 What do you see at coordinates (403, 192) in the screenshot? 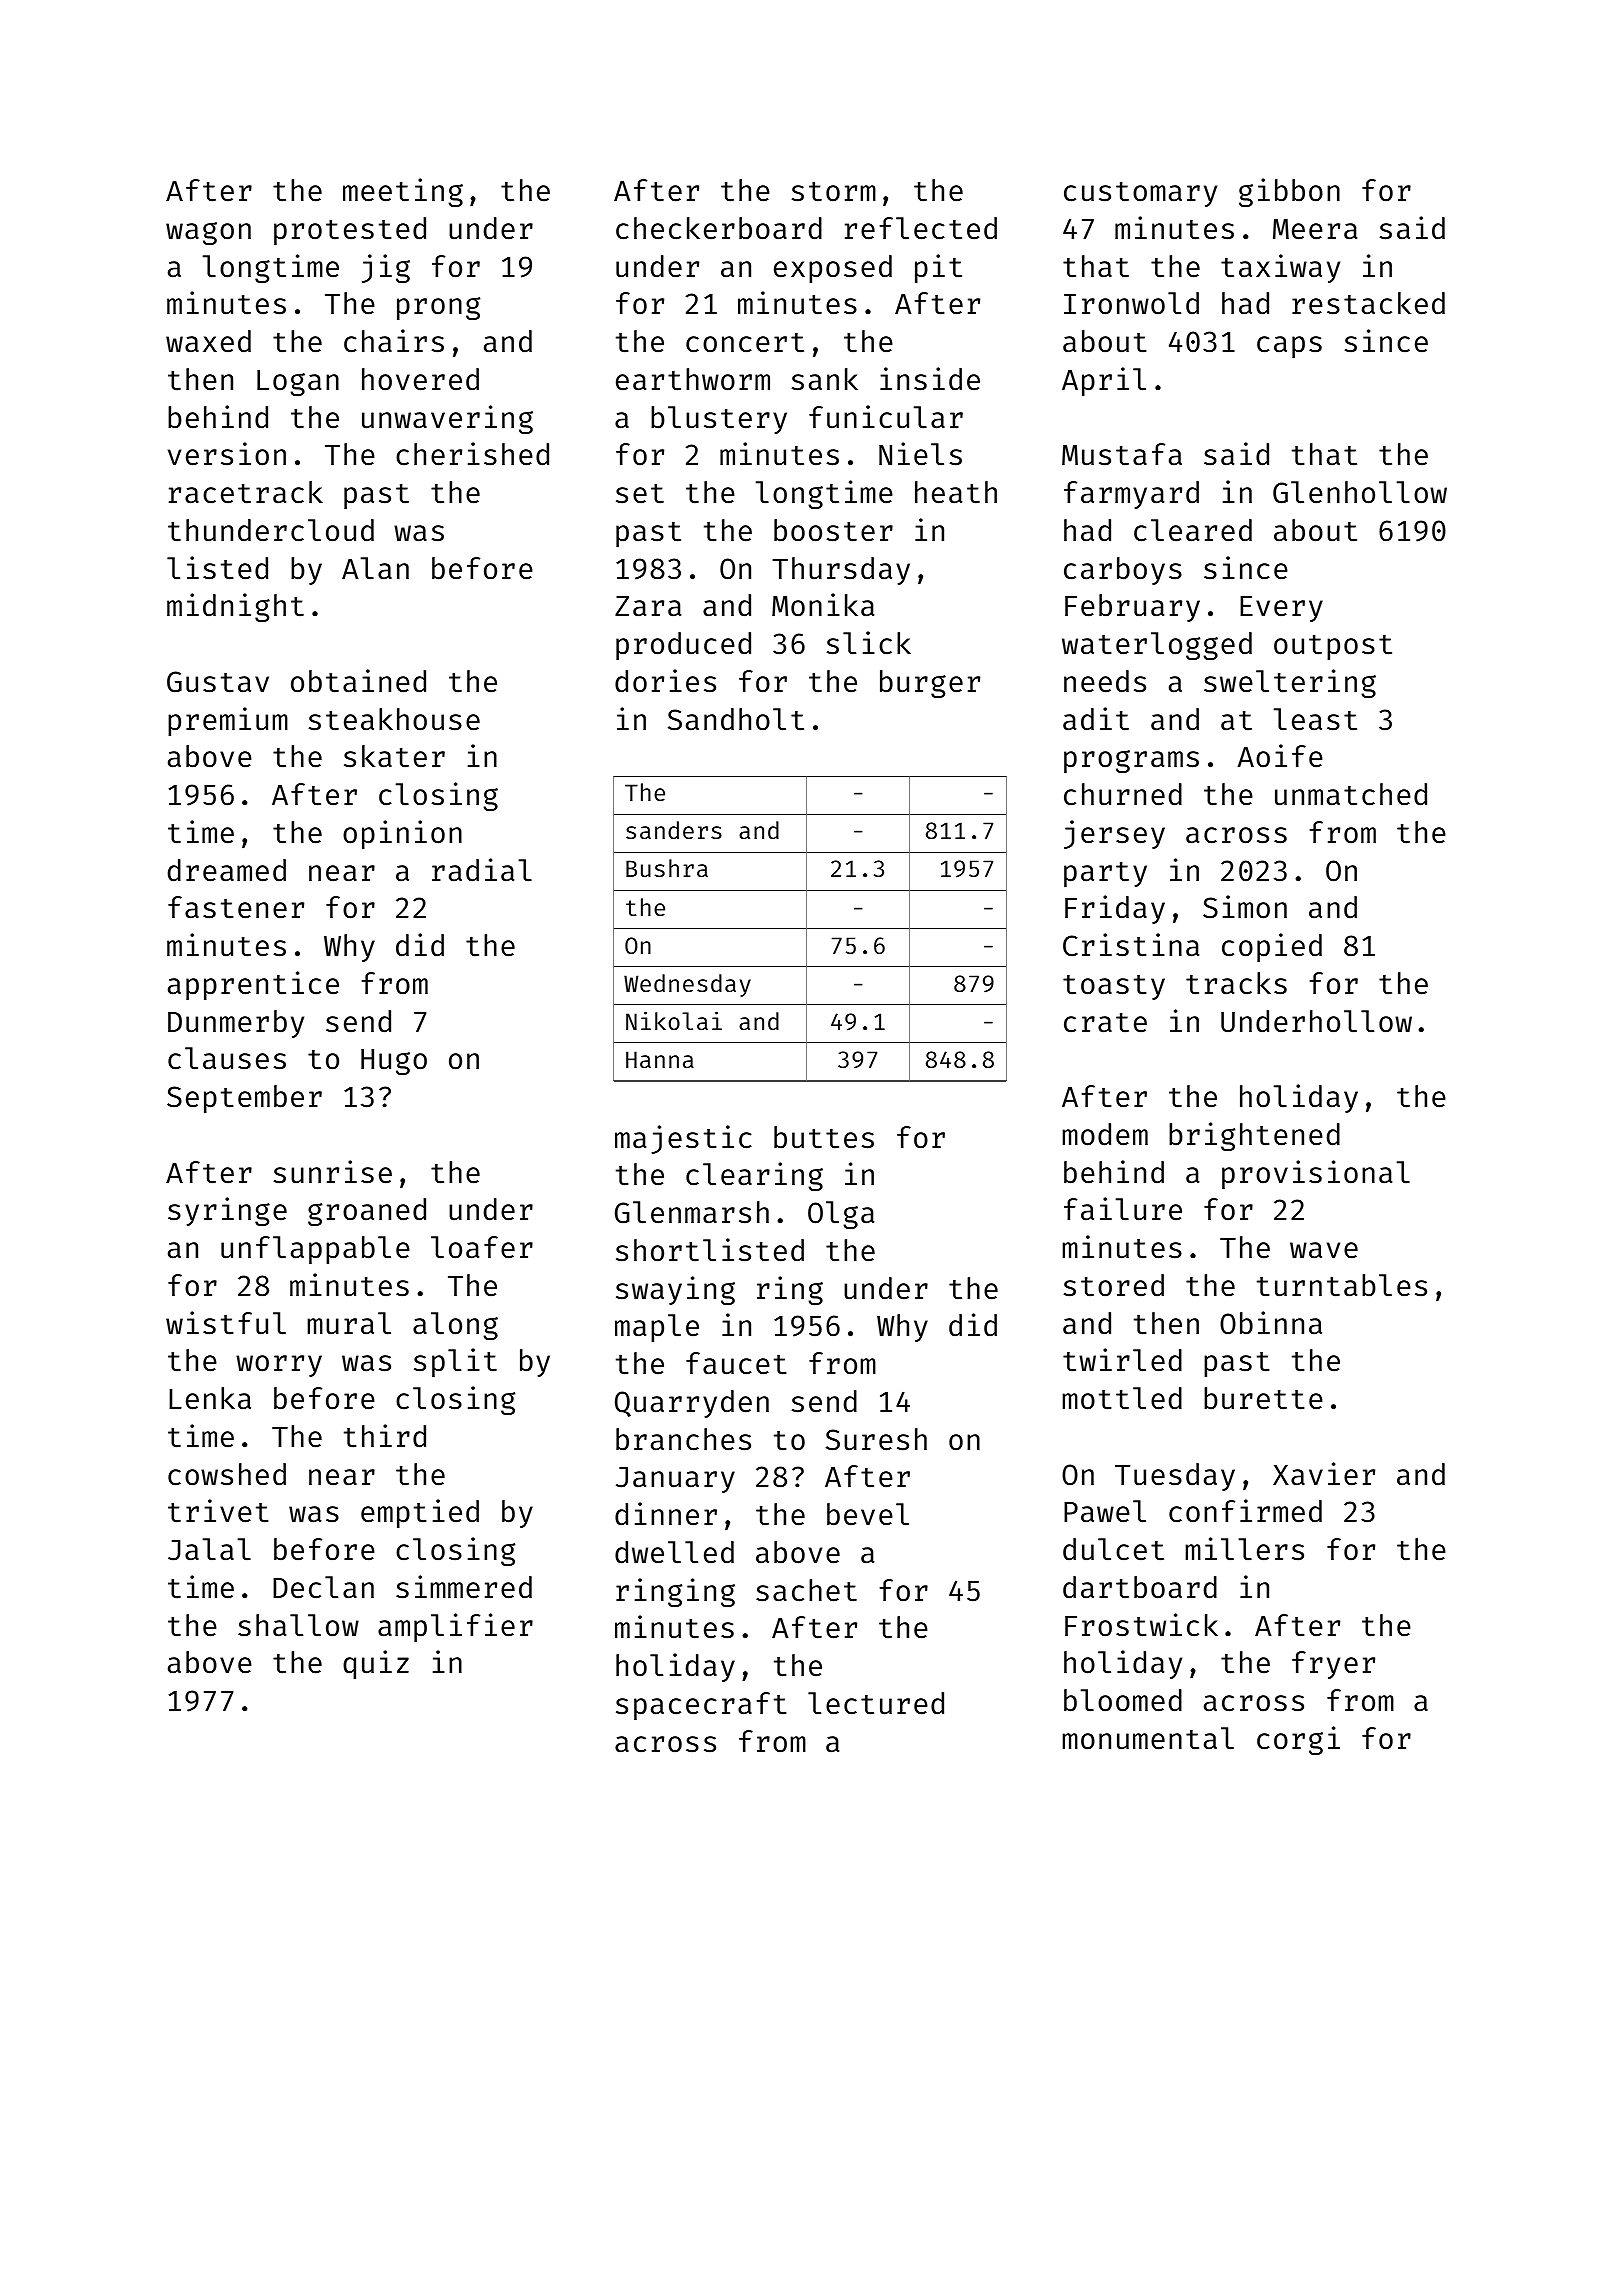
I see `meeting` at bounding box center [403, 192].
